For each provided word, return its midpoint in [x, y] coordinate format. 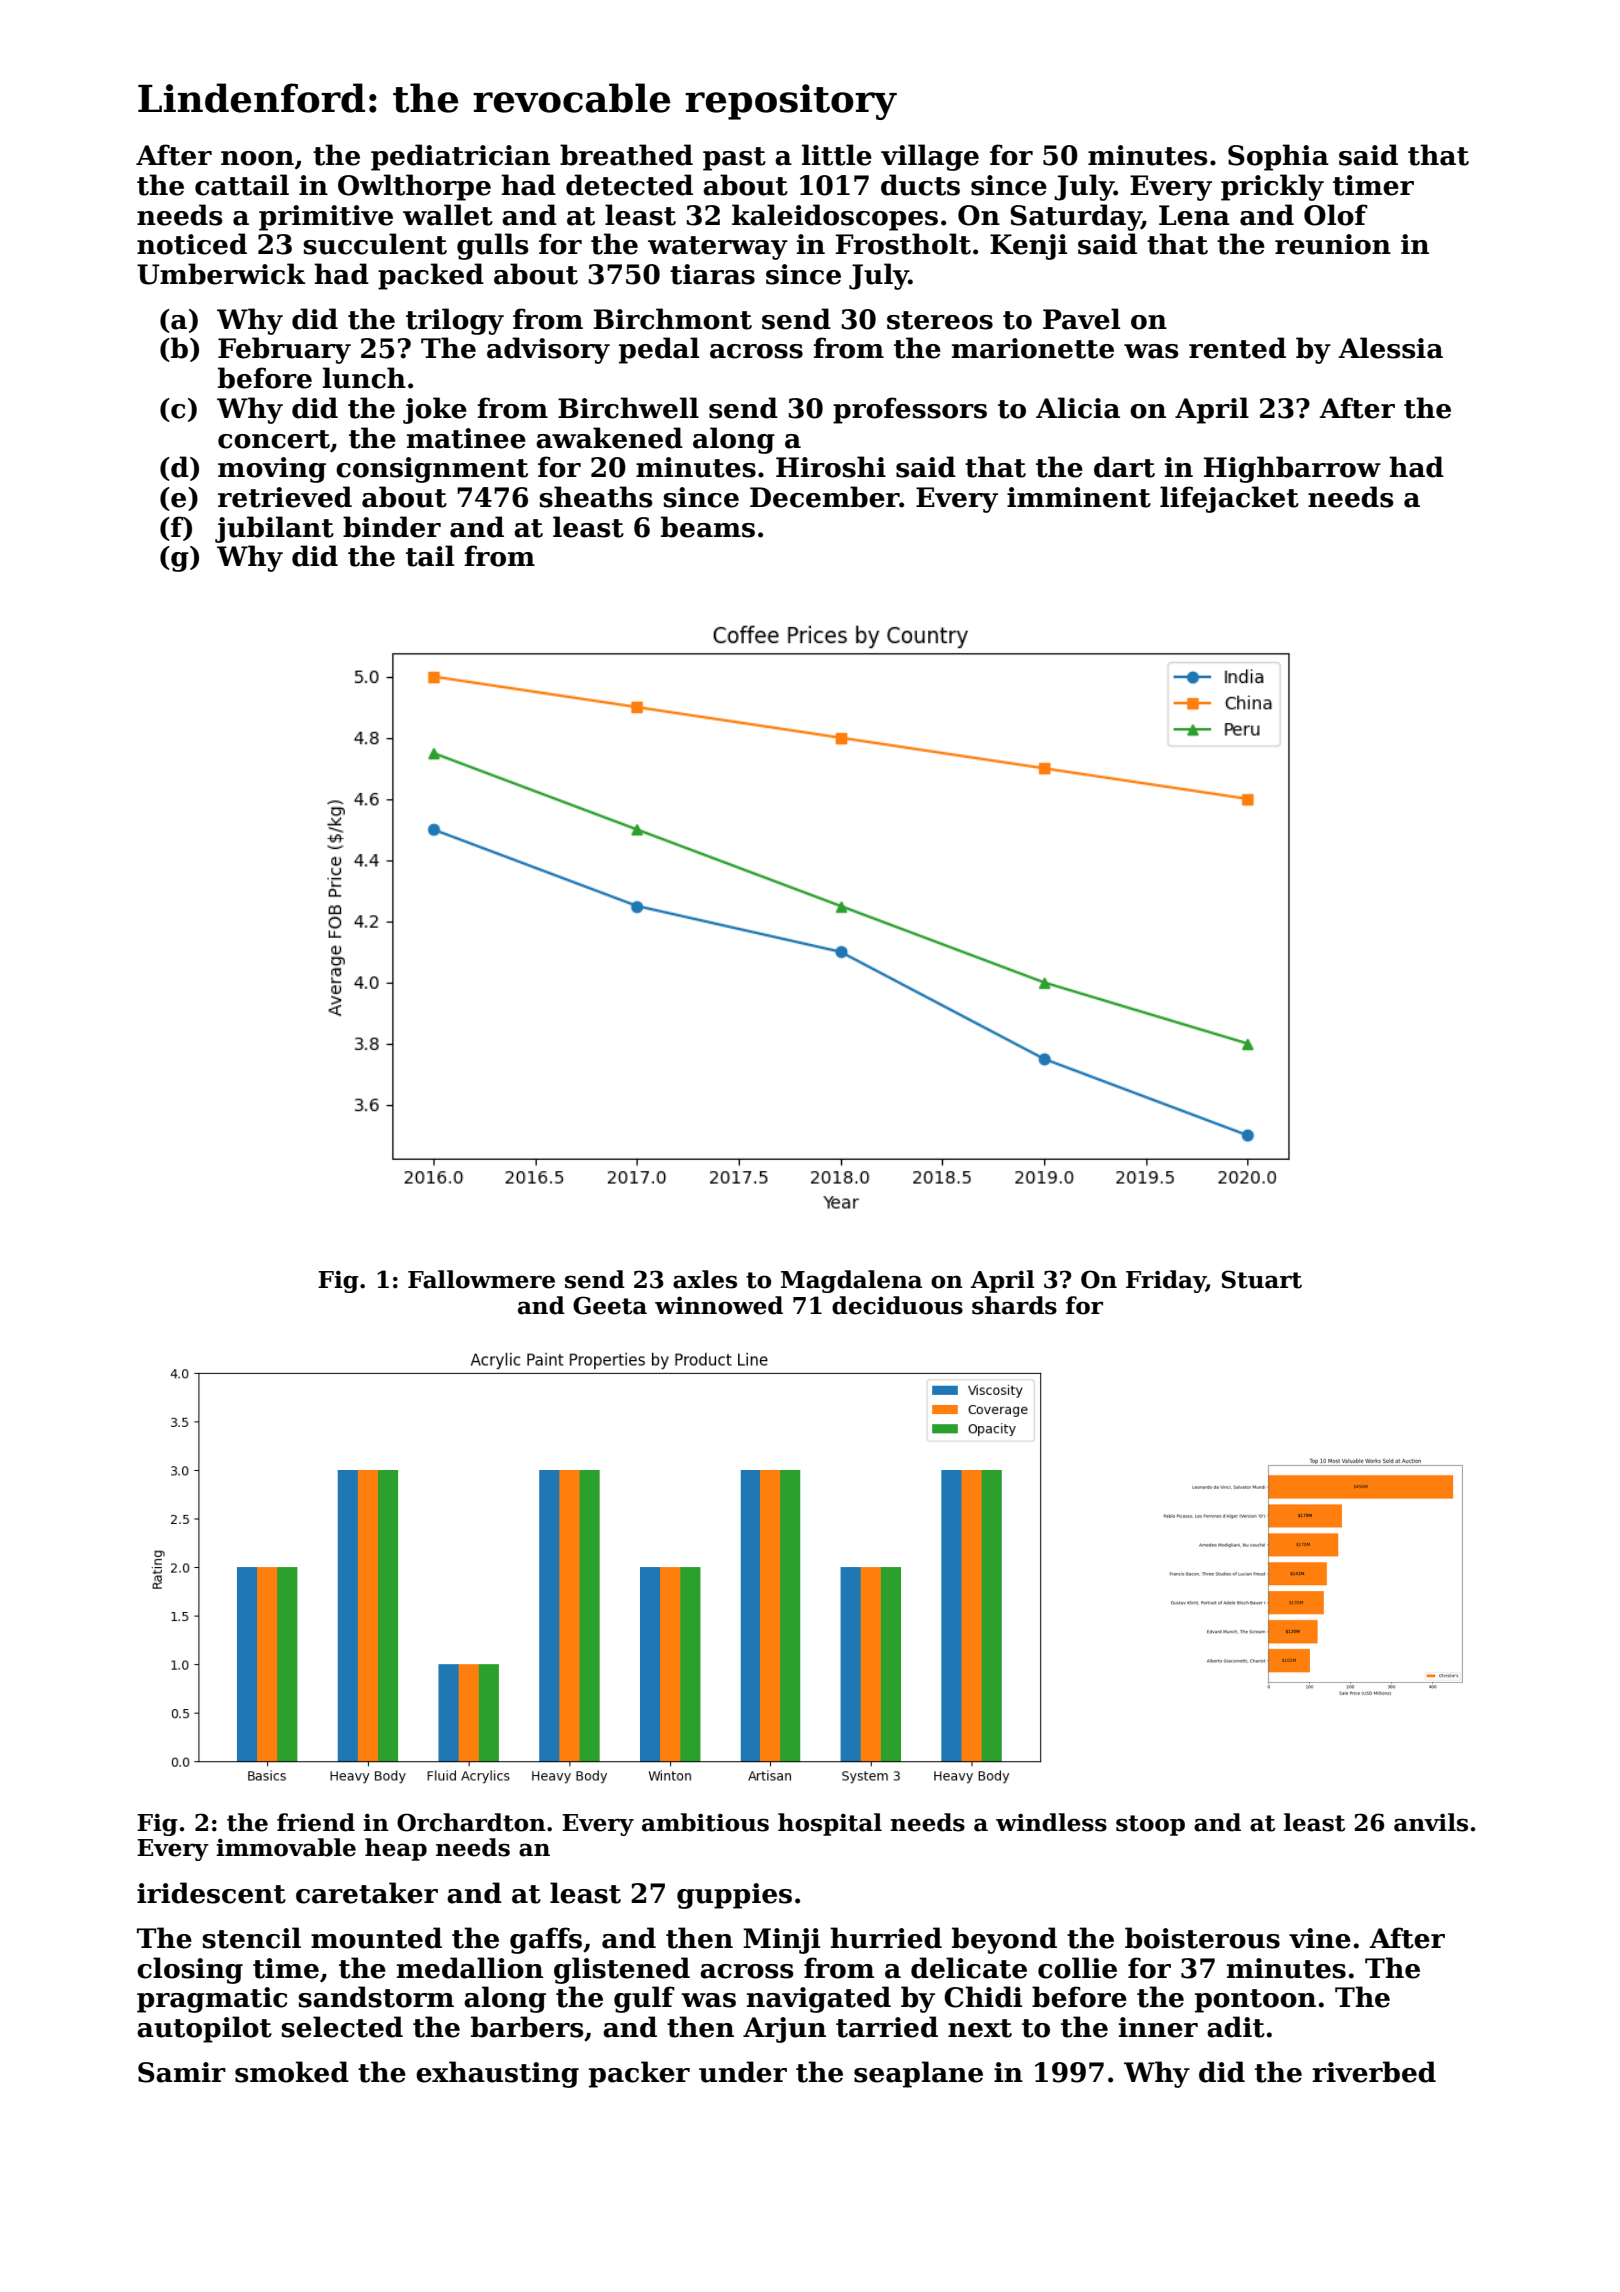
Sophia [1278, 157]
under [743, 2072]
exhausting [497, 2074]
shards [1014, 1305]
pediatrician [460, 157]
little [837, 155]
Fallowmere [481, 1279]
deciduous [897, 1305]
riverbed [1374, 2072]
